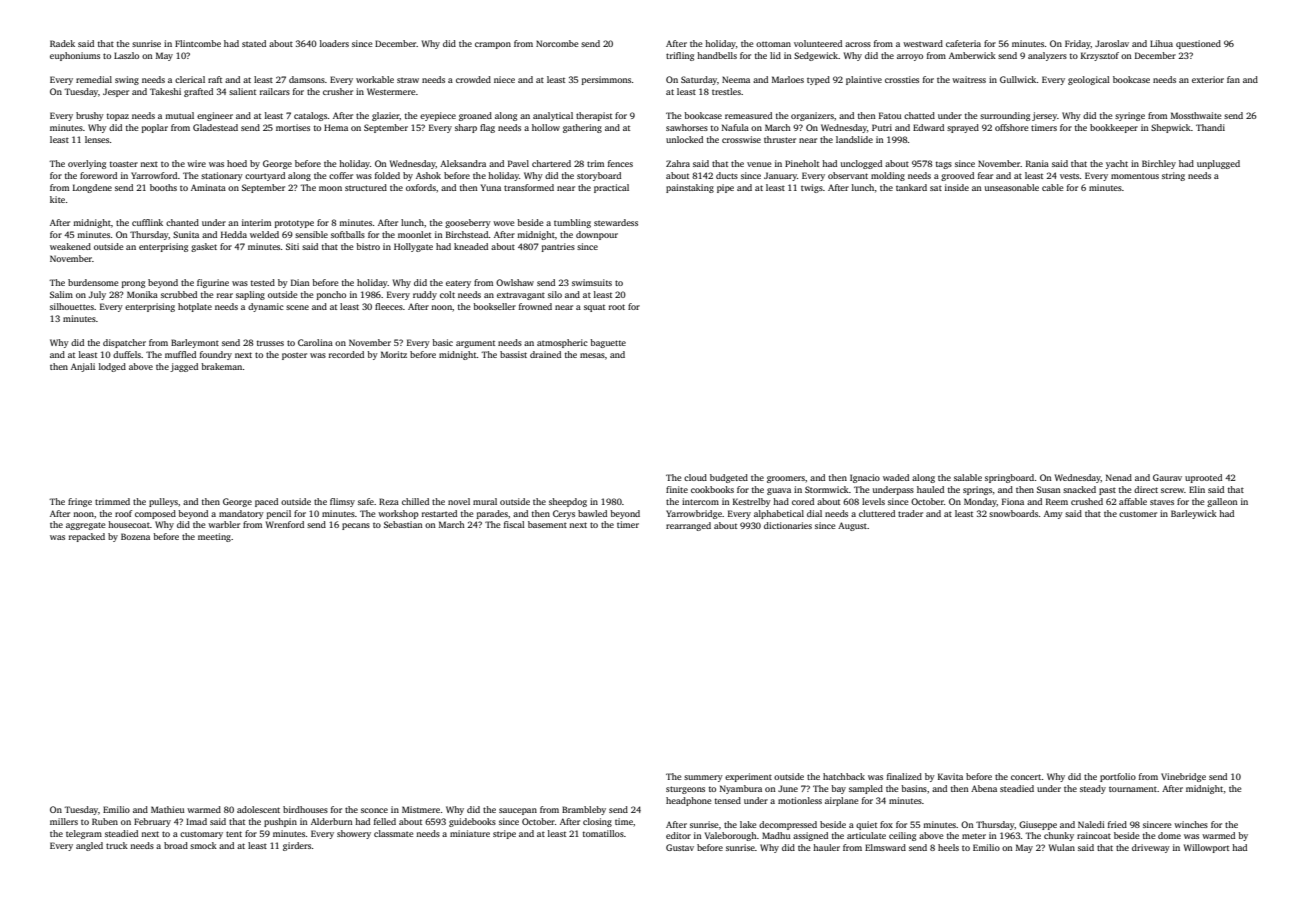 The height and width of the page is (924, 1308). What do you see at coordinates (305, 809) in the page?
I see `birdhouses` at bounding box center [305, 809].
